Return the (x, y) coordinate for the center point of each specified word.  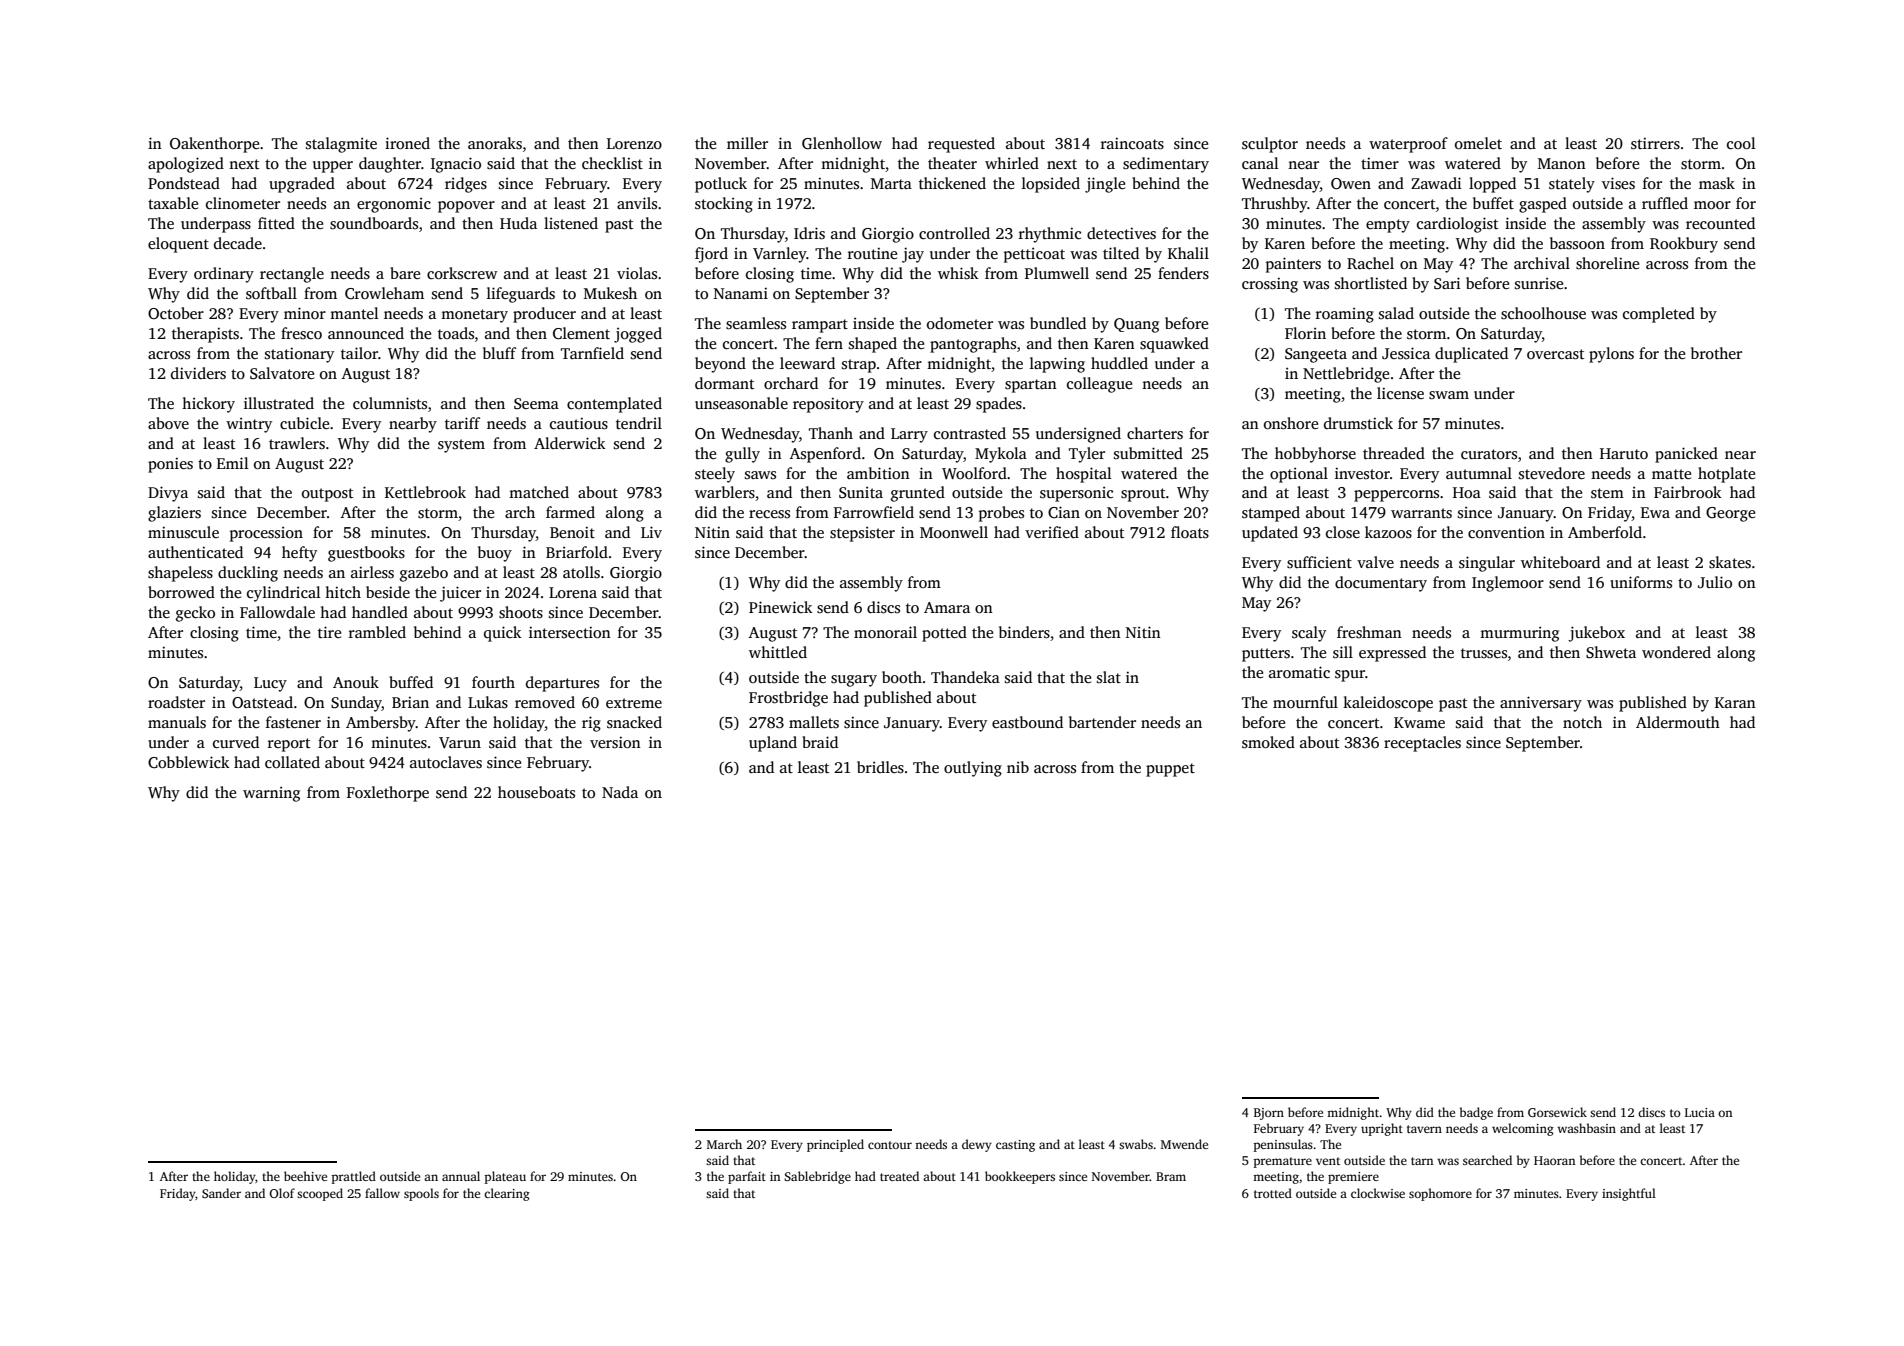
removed (545, 702)
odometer (960, 323)
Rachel (1370, 263)
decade (238, 243)
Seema (536, 404)
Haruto (1624, 453)
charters (1155, 433)
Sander (221, 1193)
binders (1024, 632)
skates (1730, 562)
